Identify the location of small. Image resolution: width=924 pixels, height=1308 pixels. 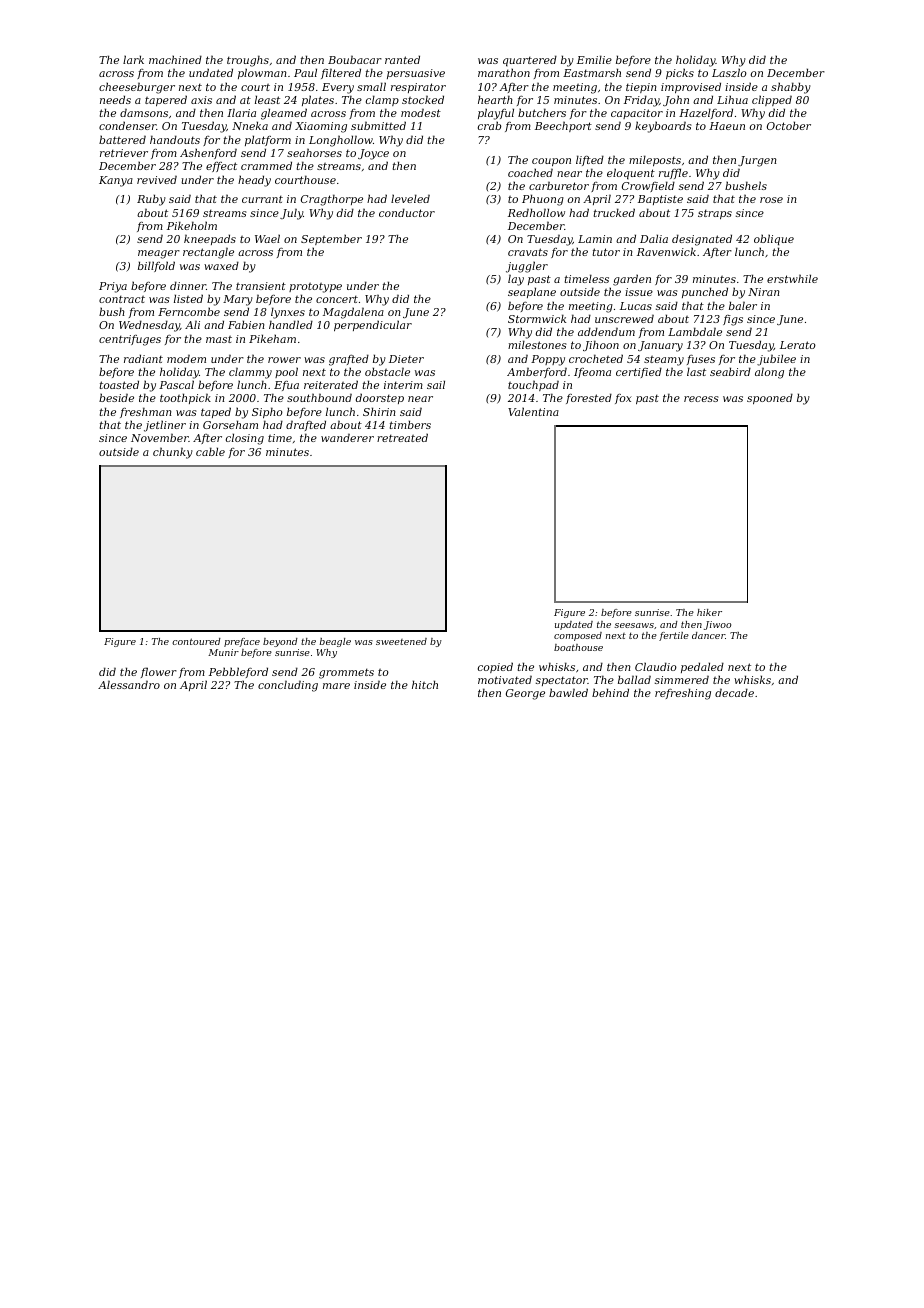
(371, 86).
